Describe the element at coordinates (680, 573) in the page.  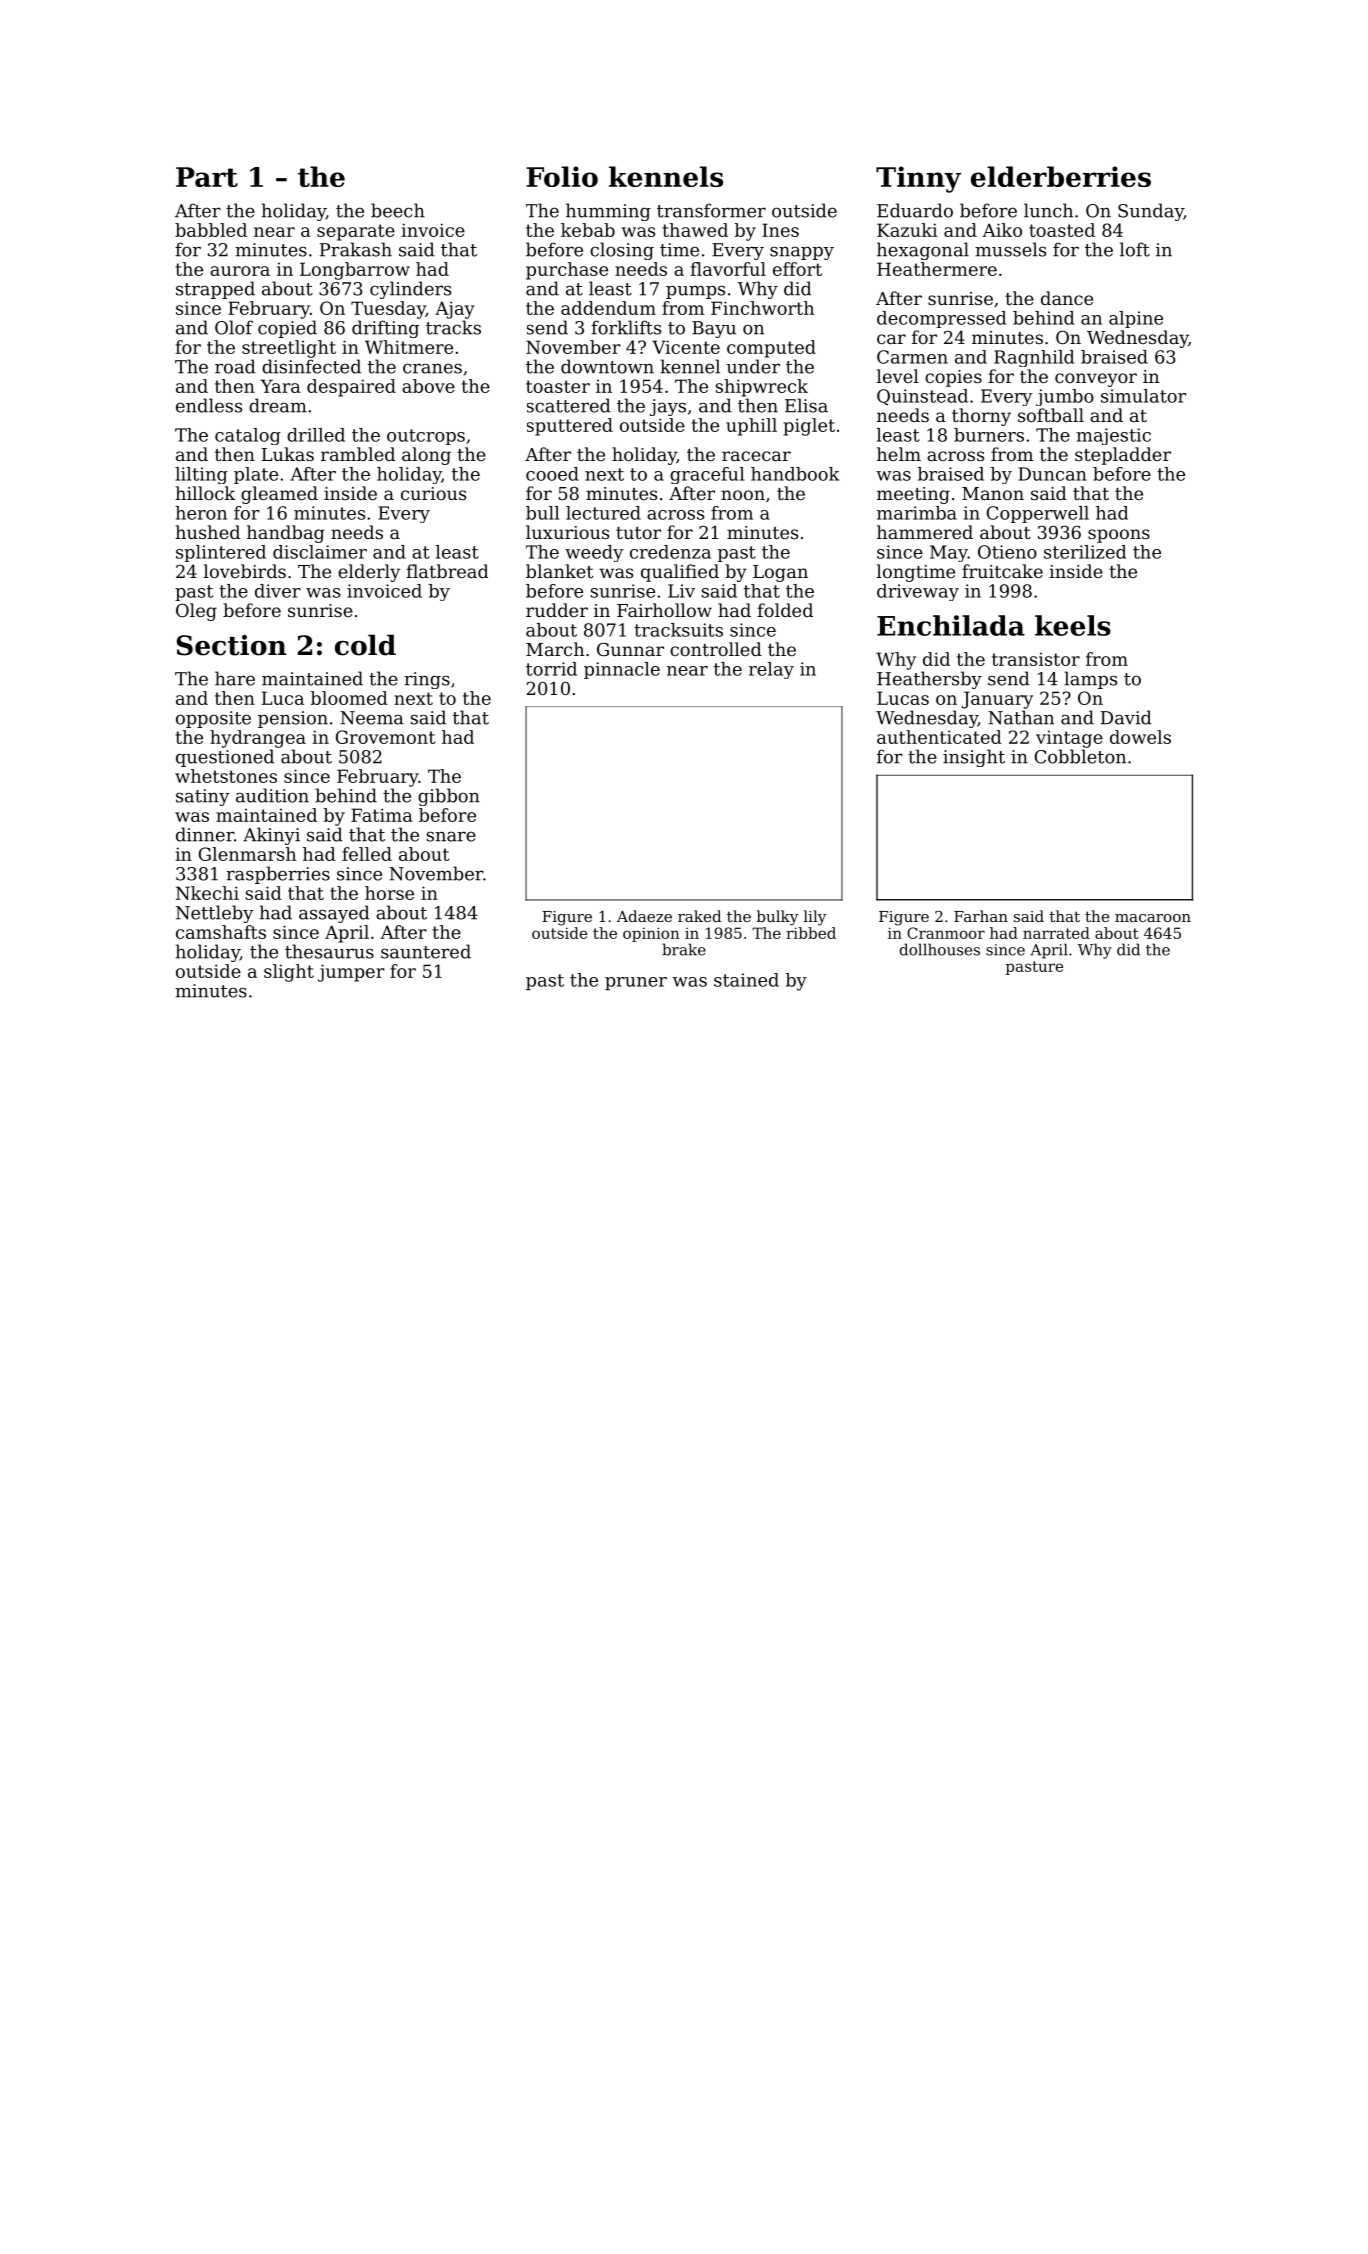
I see `qualified` at that location.
